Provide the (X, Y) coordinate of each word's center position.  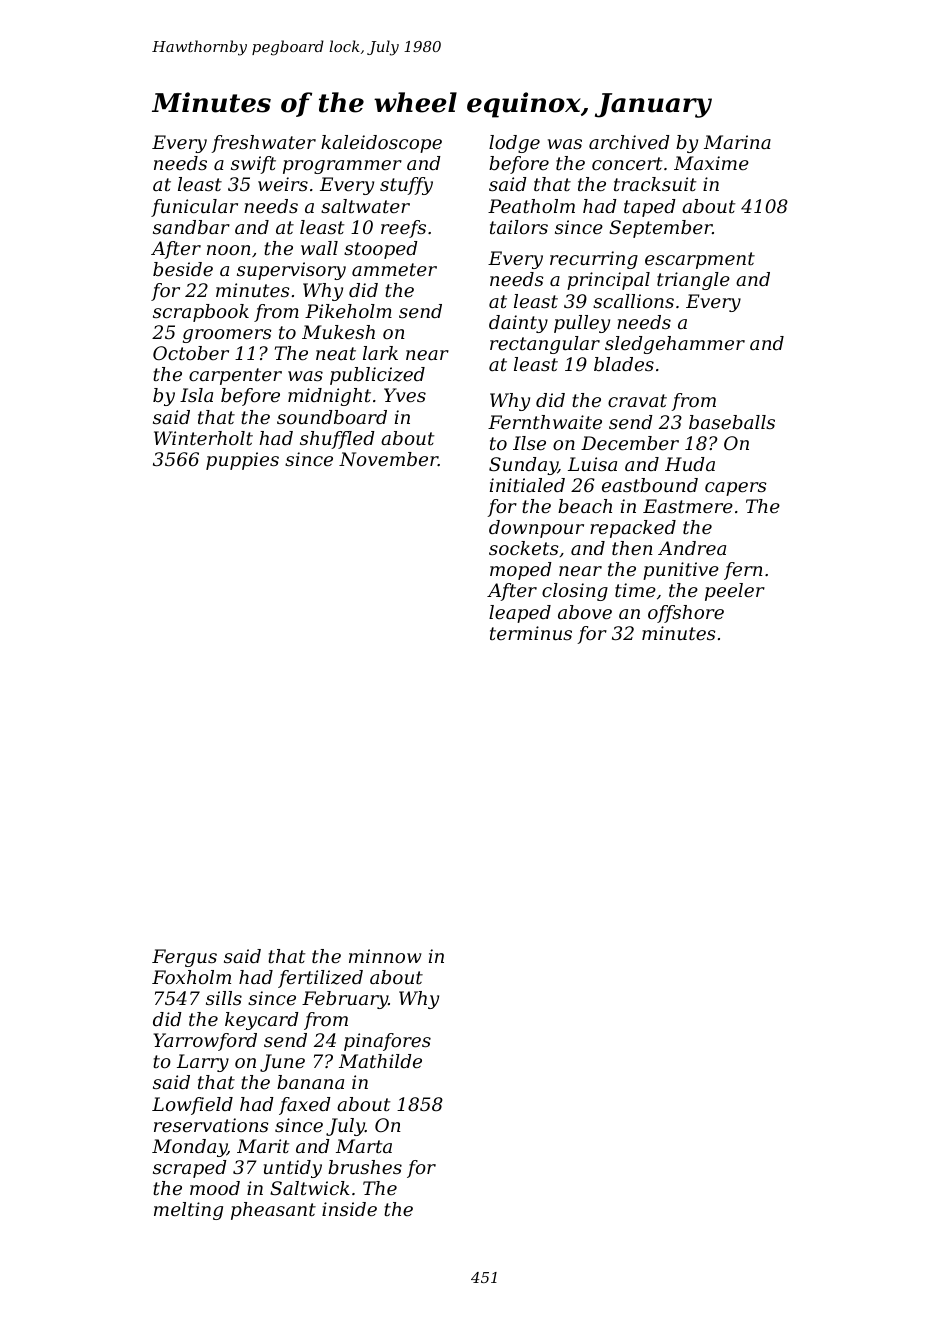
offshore (686, 614)
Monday (189, 1148)
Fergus (184, 958)
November (388, 459)
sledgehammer (675, 345)
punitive (681, 571)
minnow (385, 956)
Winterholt (203, 438)
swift (253, 165)
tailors (519, 227)
